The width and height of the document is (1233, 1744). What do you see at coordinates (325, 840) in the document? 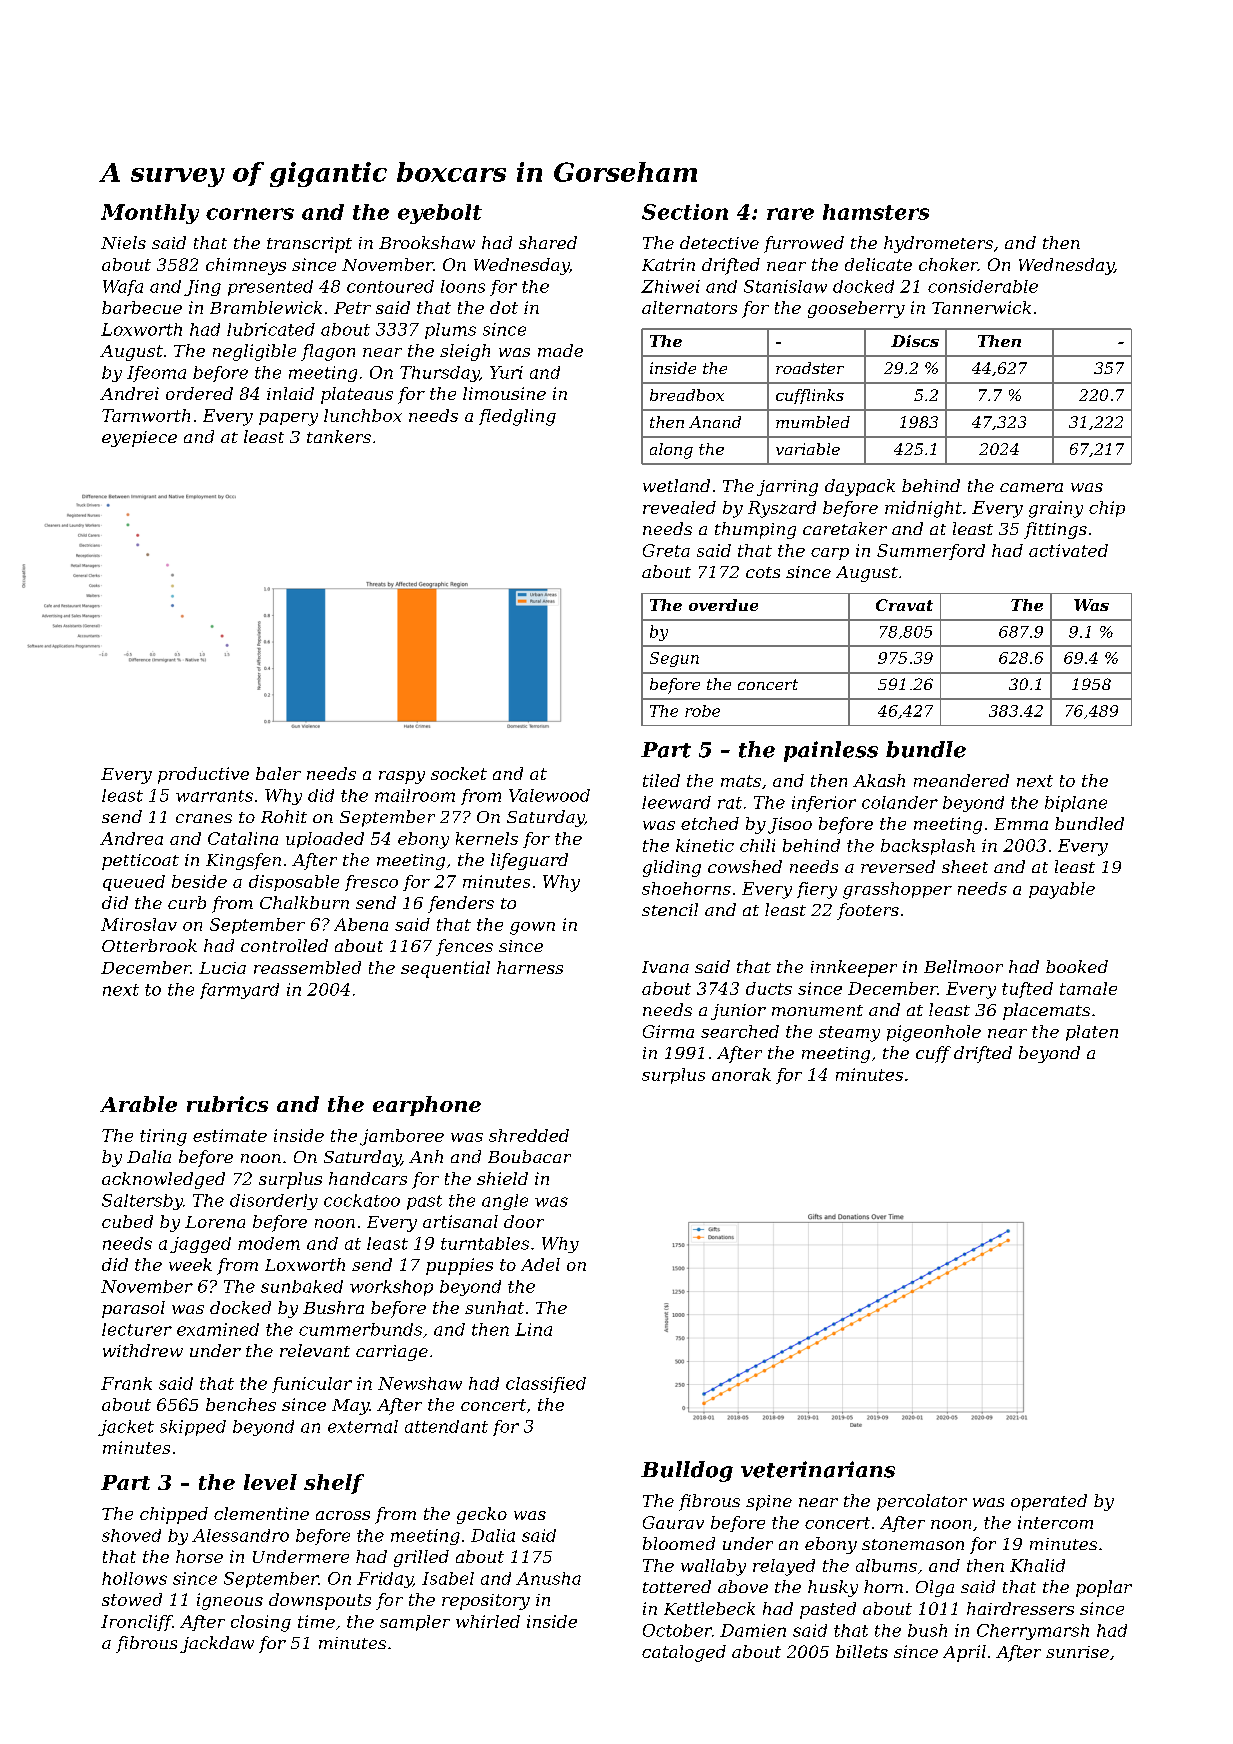
I see `uploaded` at bounding box center [325, 840].
